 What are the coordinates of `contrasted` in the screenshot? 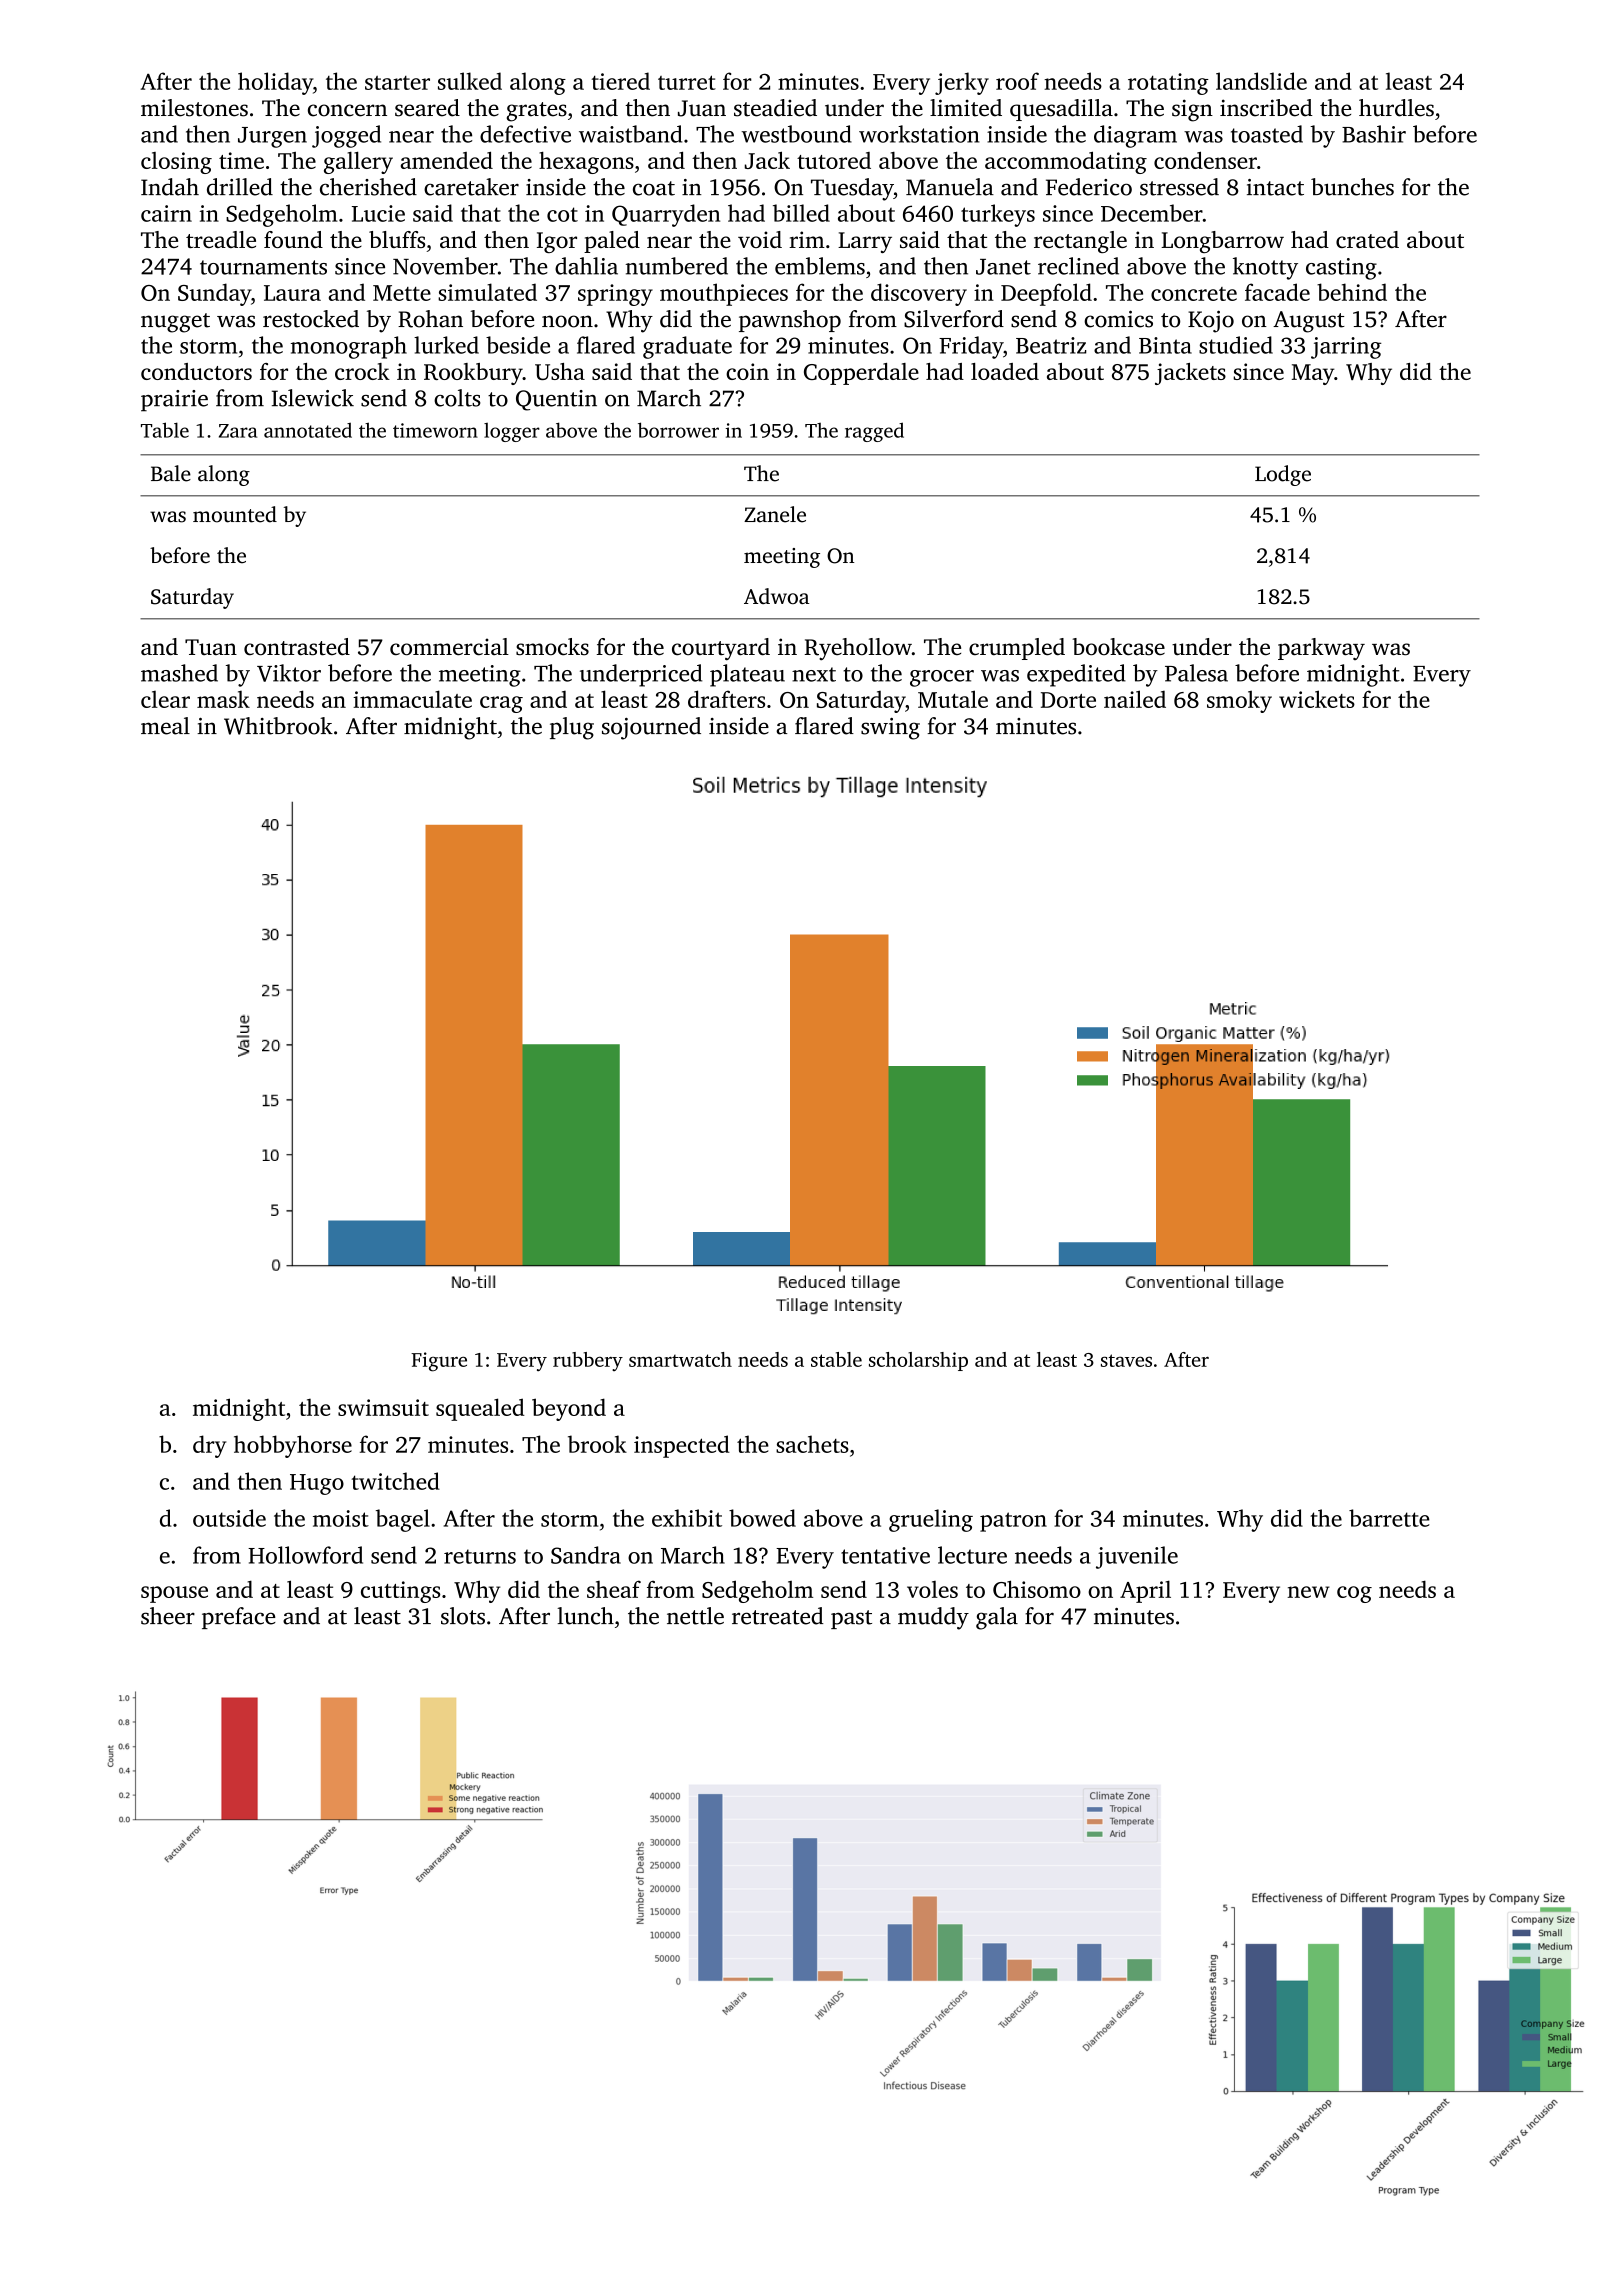 It's located at (297, 647).
